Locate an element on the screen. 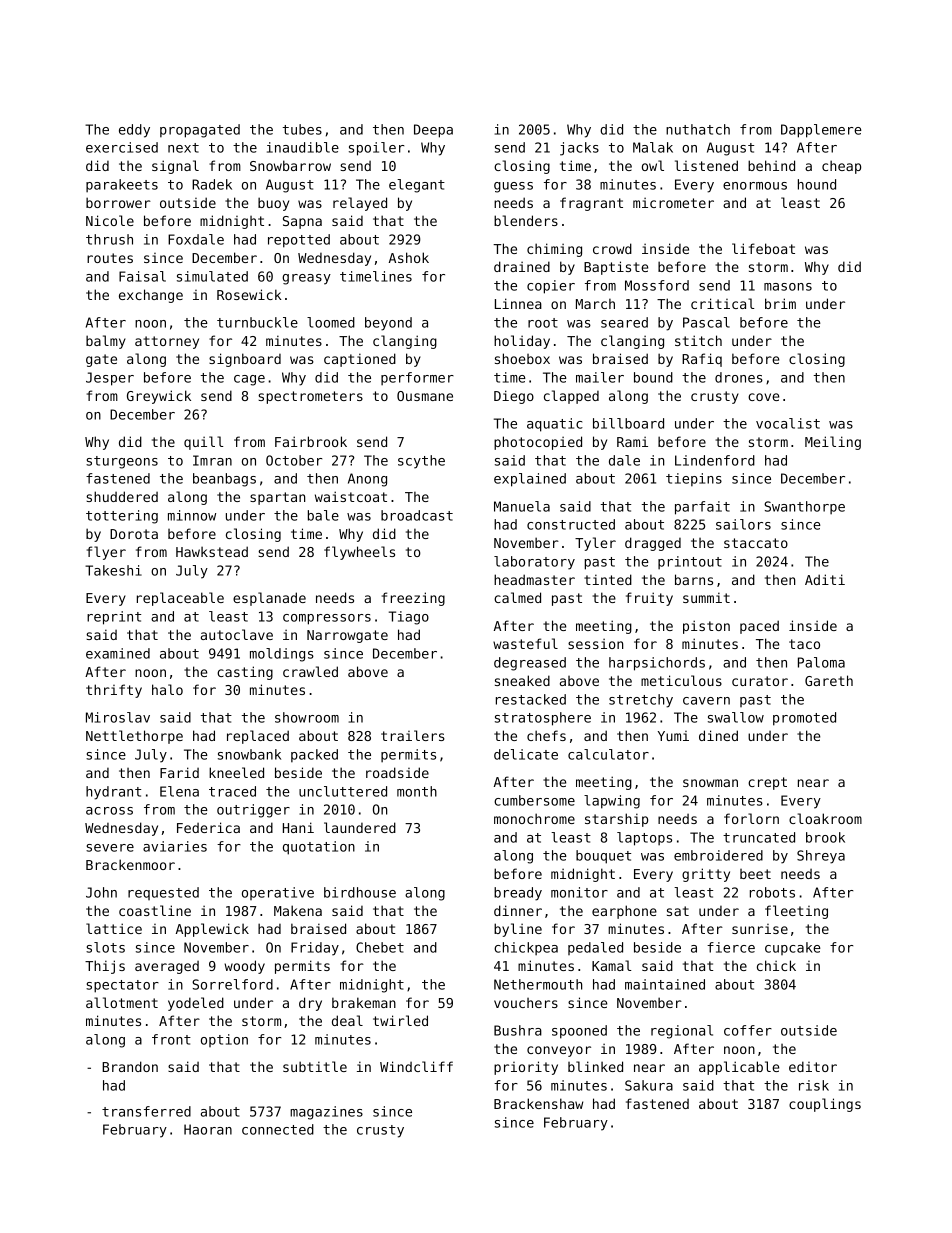  Hani is located at coordinates (298, 827).
